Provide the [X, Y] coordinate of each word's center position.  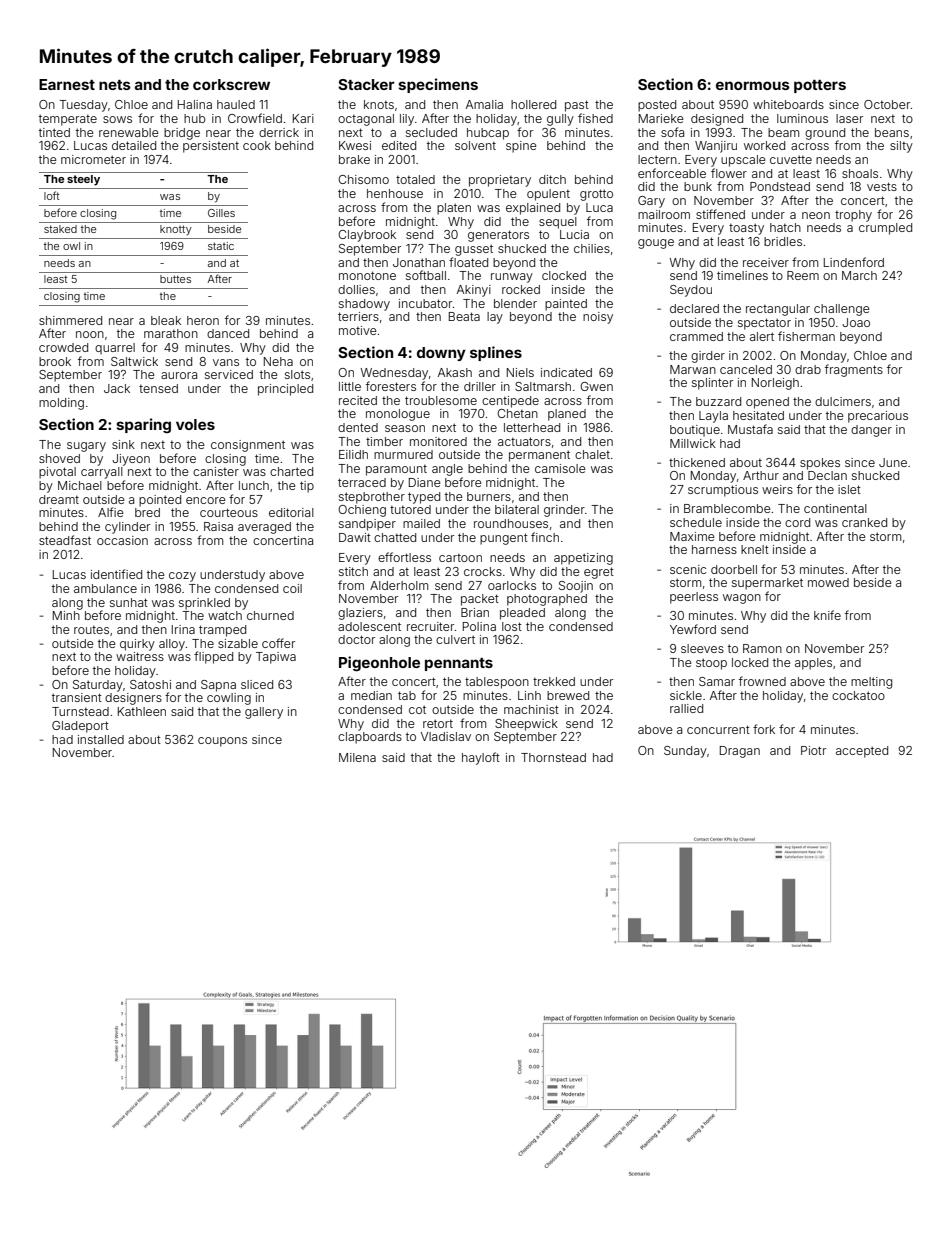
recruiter [430, 626]
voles [195, 424]
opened [767, 403]
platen [454, 209]
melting [871, 683]
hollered [533, 104]
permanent [539, 456]
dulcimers [843, 401]
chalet [592, 454]
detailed [134, 145]
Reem [803, 275]
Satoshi [150, 684]
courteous [229, 512]
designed [717, 120]
